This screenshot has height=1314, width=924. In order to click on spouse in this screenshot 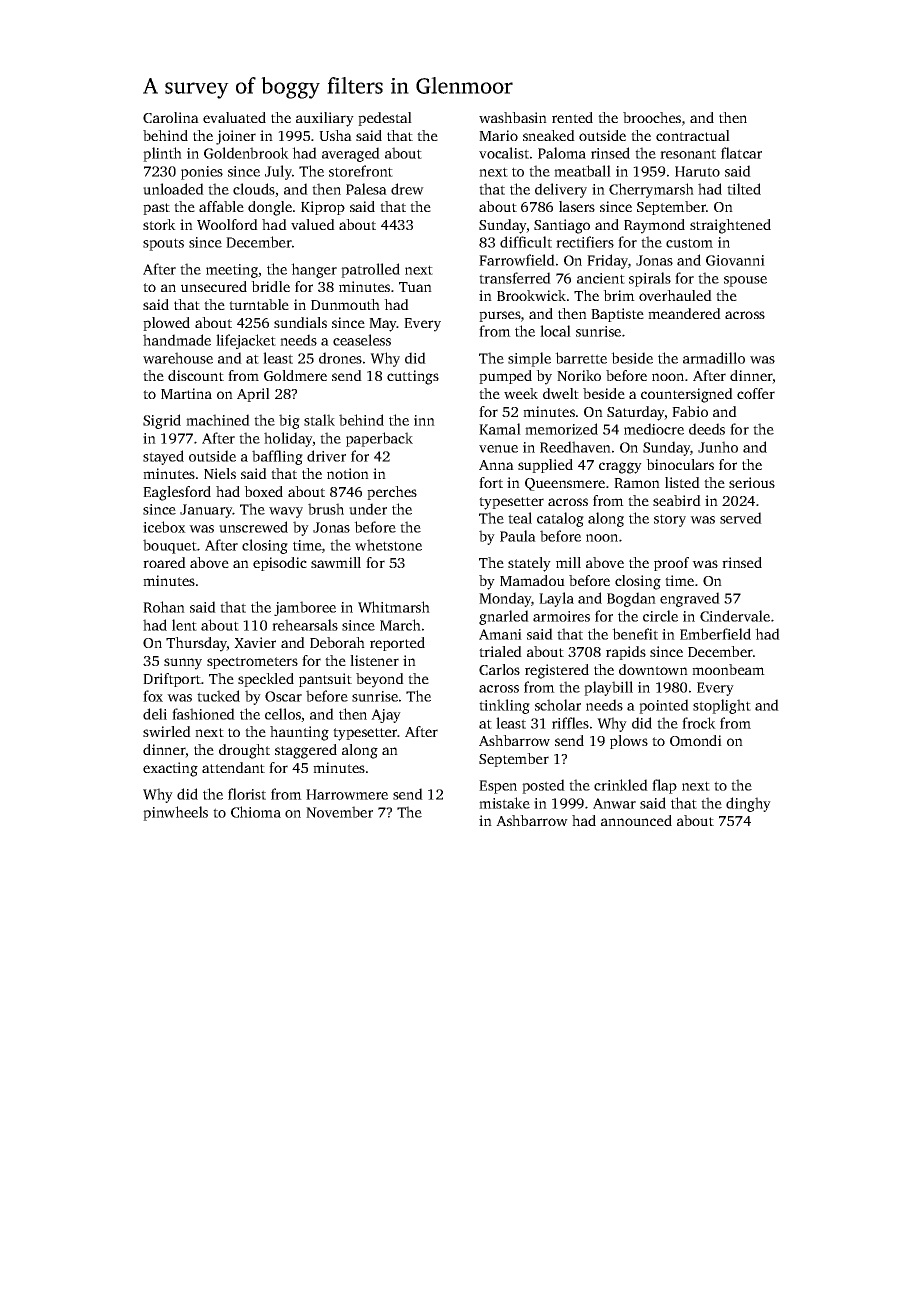, I will do `click(745, 281)`.
